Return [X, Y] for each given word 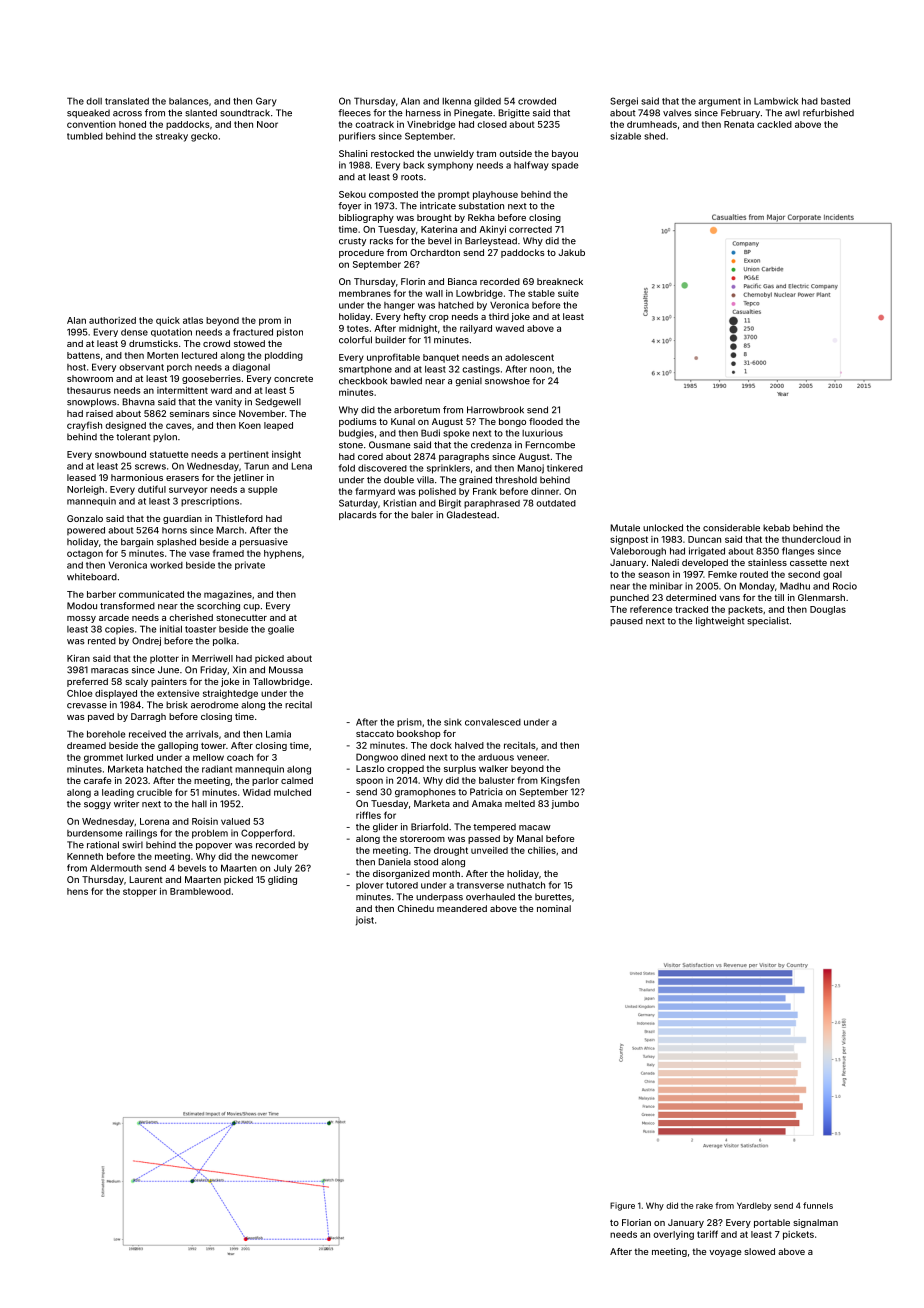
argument [719, 102]
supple [262, 490]
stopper [140, 892]
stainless [767, 562]
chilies [542, 850]
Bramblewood [200, 891]
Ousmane [390, 445]
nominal [554, 908]
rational [103, 845]
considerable [731, 528]
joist [365, 921]
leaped [278, 426]
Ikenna [456, 101]
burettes [553, 897]
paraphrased [492, 504]
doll [94, 101]
